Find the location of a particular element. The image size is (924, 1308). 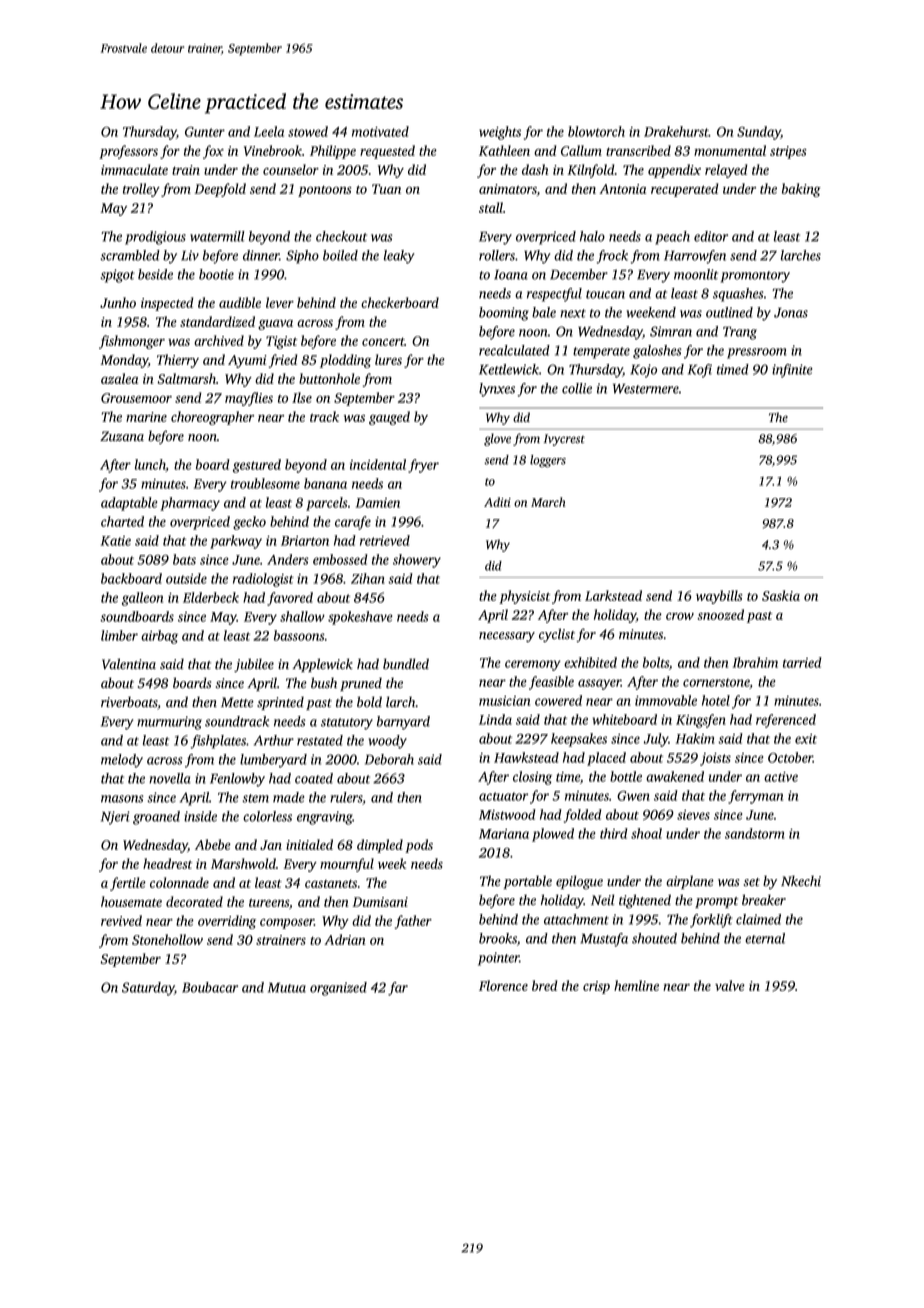

Harrowfen is located at coordinates (695, 257).
